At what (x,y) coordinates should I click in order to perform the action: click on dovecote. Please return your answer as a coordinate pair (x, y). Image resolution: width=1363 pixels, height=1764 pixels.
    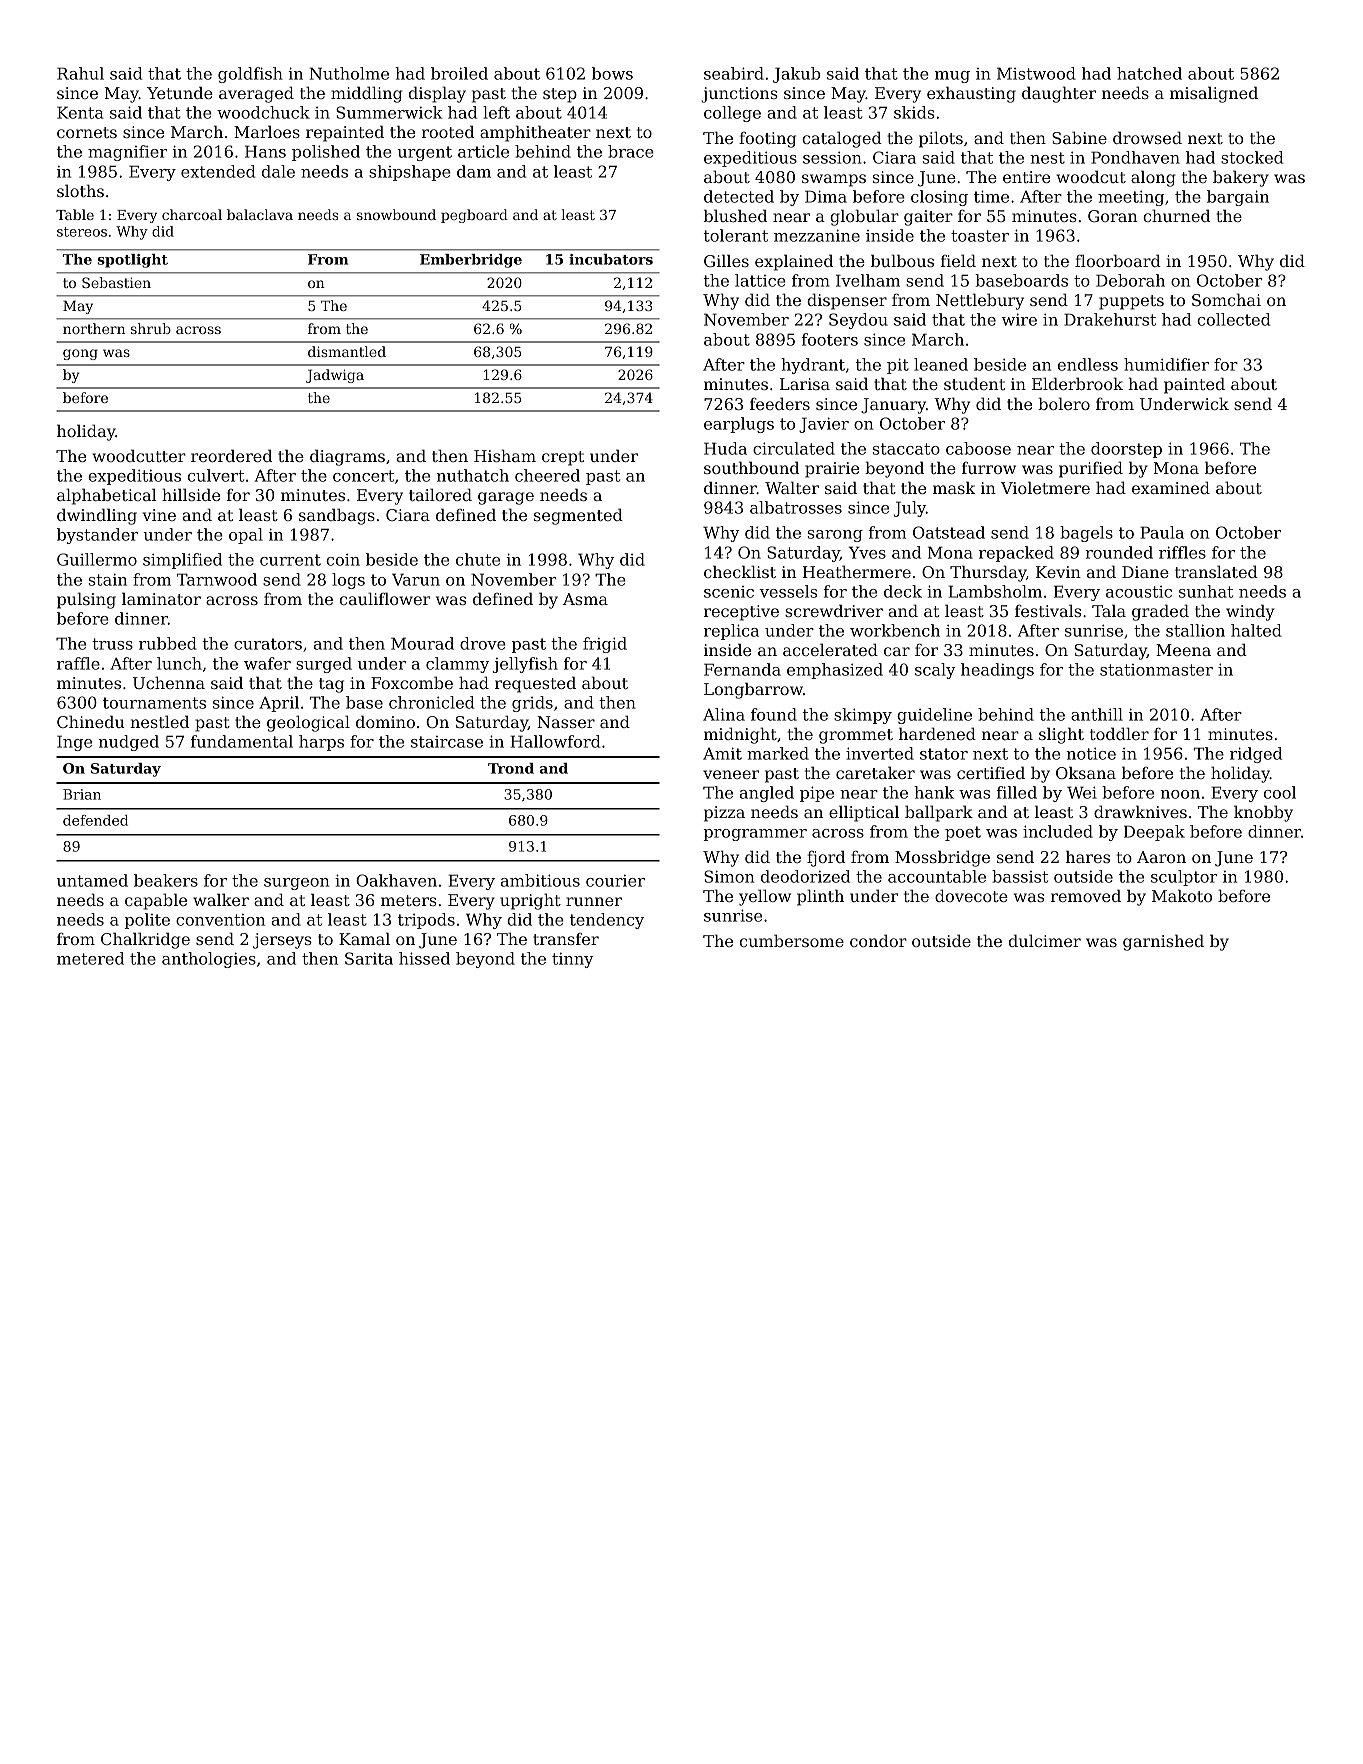
    Looking at the image, I should click on (971, 895).
